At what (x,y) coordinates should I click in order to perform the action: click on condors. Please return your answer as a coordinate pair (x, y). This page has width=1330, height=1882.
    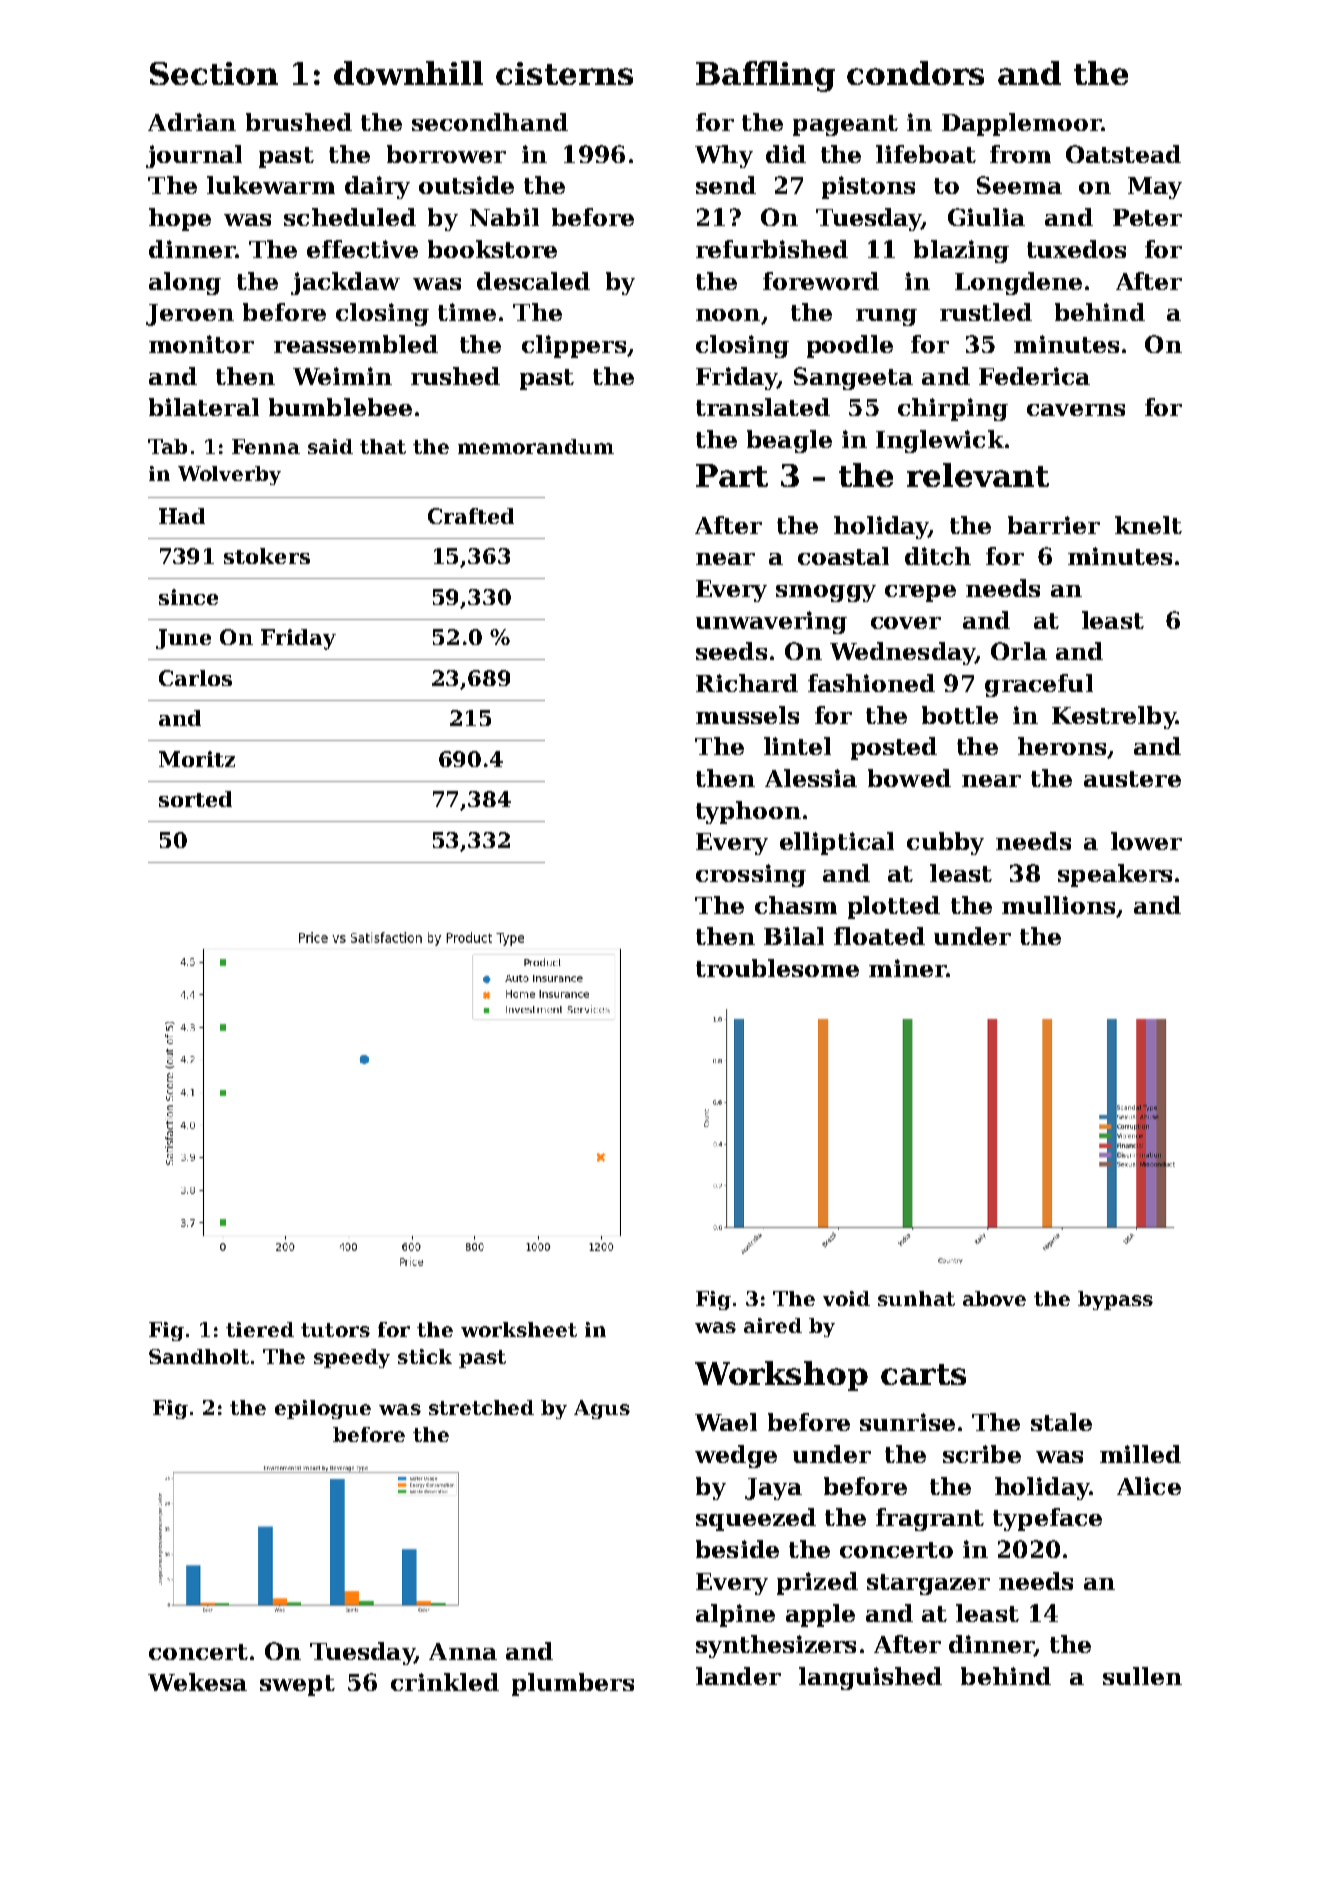
    Looking at the image, I should click on (915, 73).
